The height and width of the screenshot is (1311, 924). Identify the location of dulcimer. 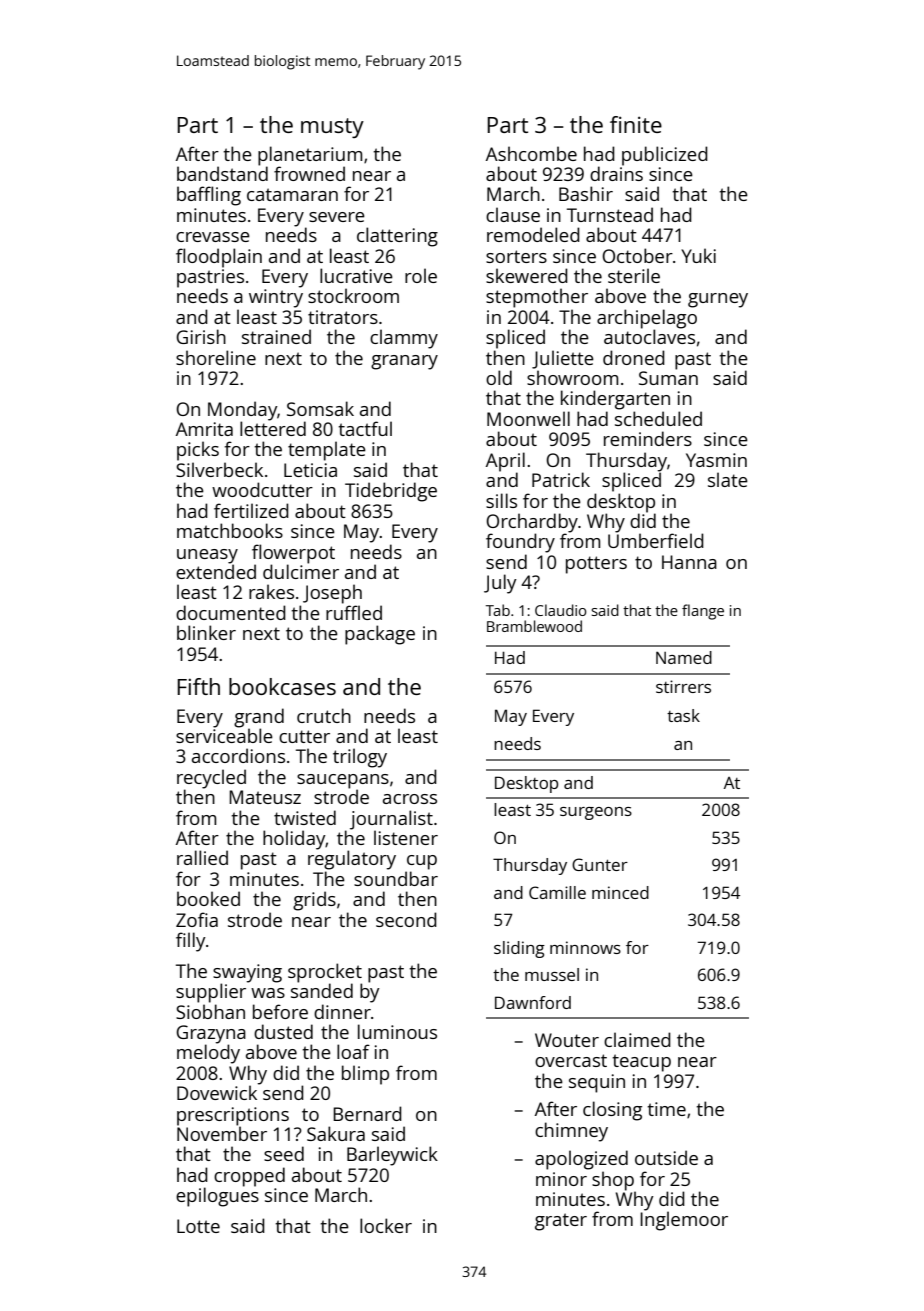
(301, 571).
